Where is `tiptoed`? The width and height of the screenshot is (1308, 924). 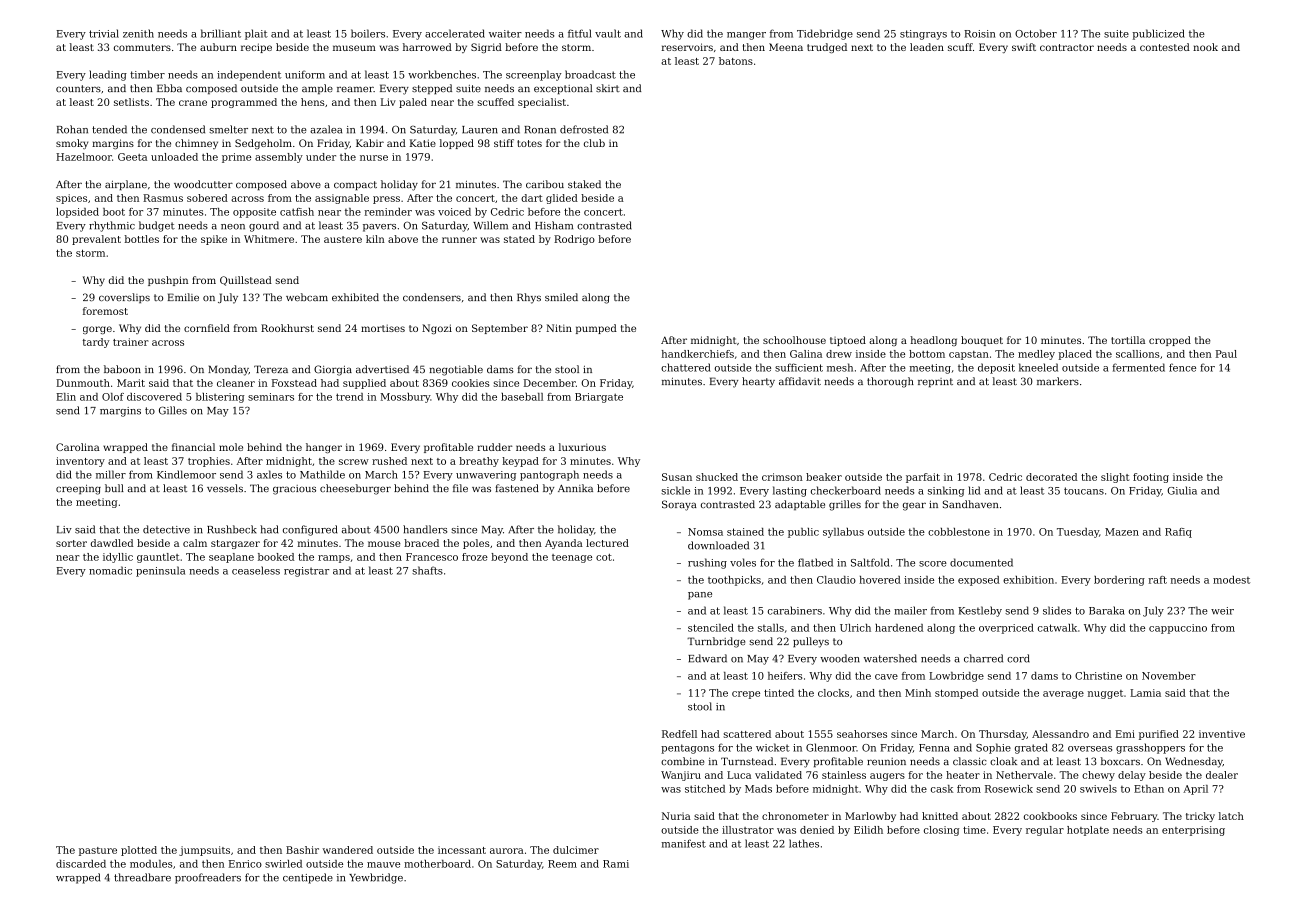
tiptoed is located at coordinates (848, 341).
